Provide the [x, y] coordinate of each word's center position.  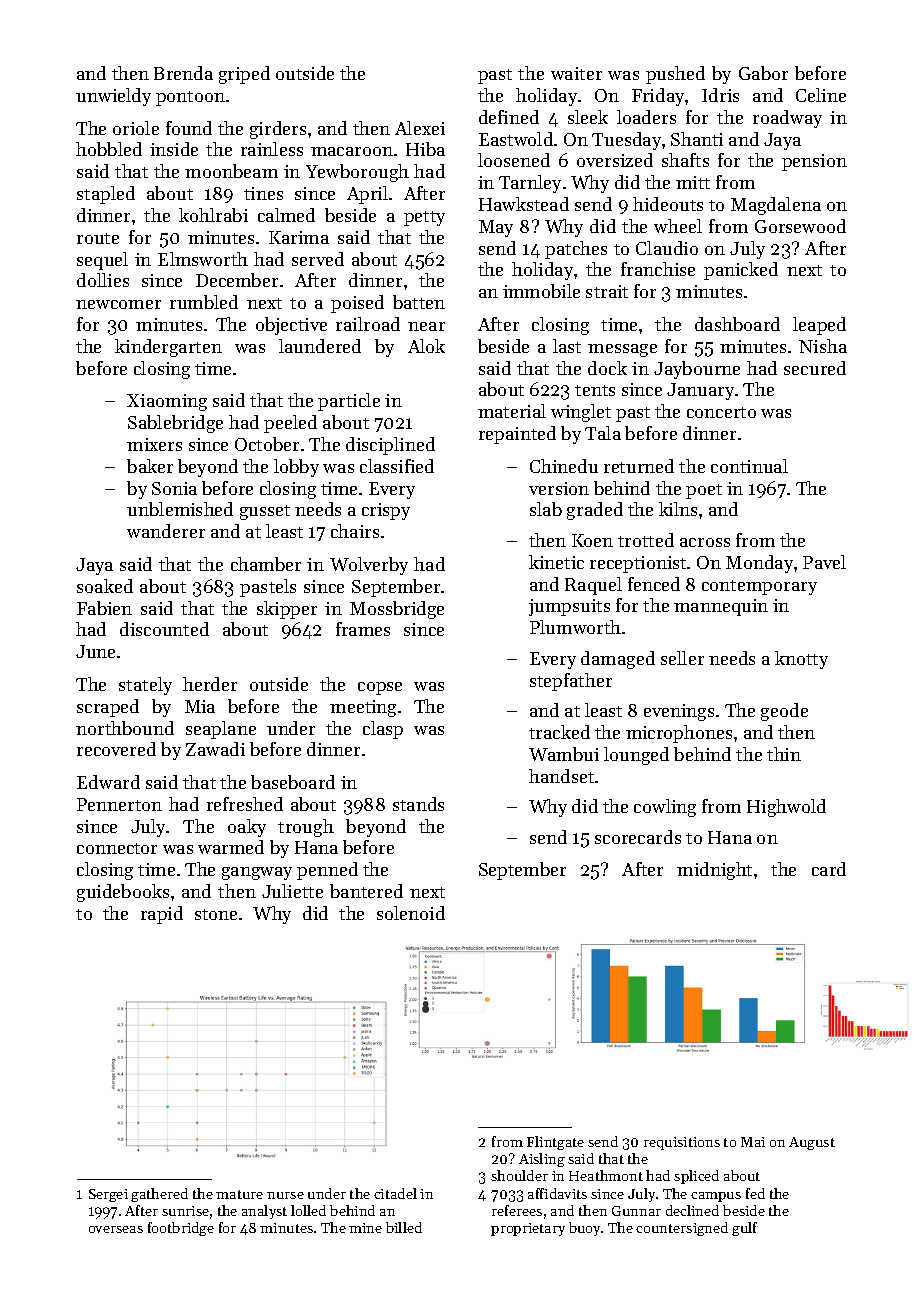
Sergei [108, 1195]
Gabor [763, 73]
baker [150, 466]
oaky [247, 828]
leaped [819, 326]
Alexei [420, 128]
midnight [714, 871]
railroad [368, 324]
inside [174, 149]
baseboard [293, 782]
